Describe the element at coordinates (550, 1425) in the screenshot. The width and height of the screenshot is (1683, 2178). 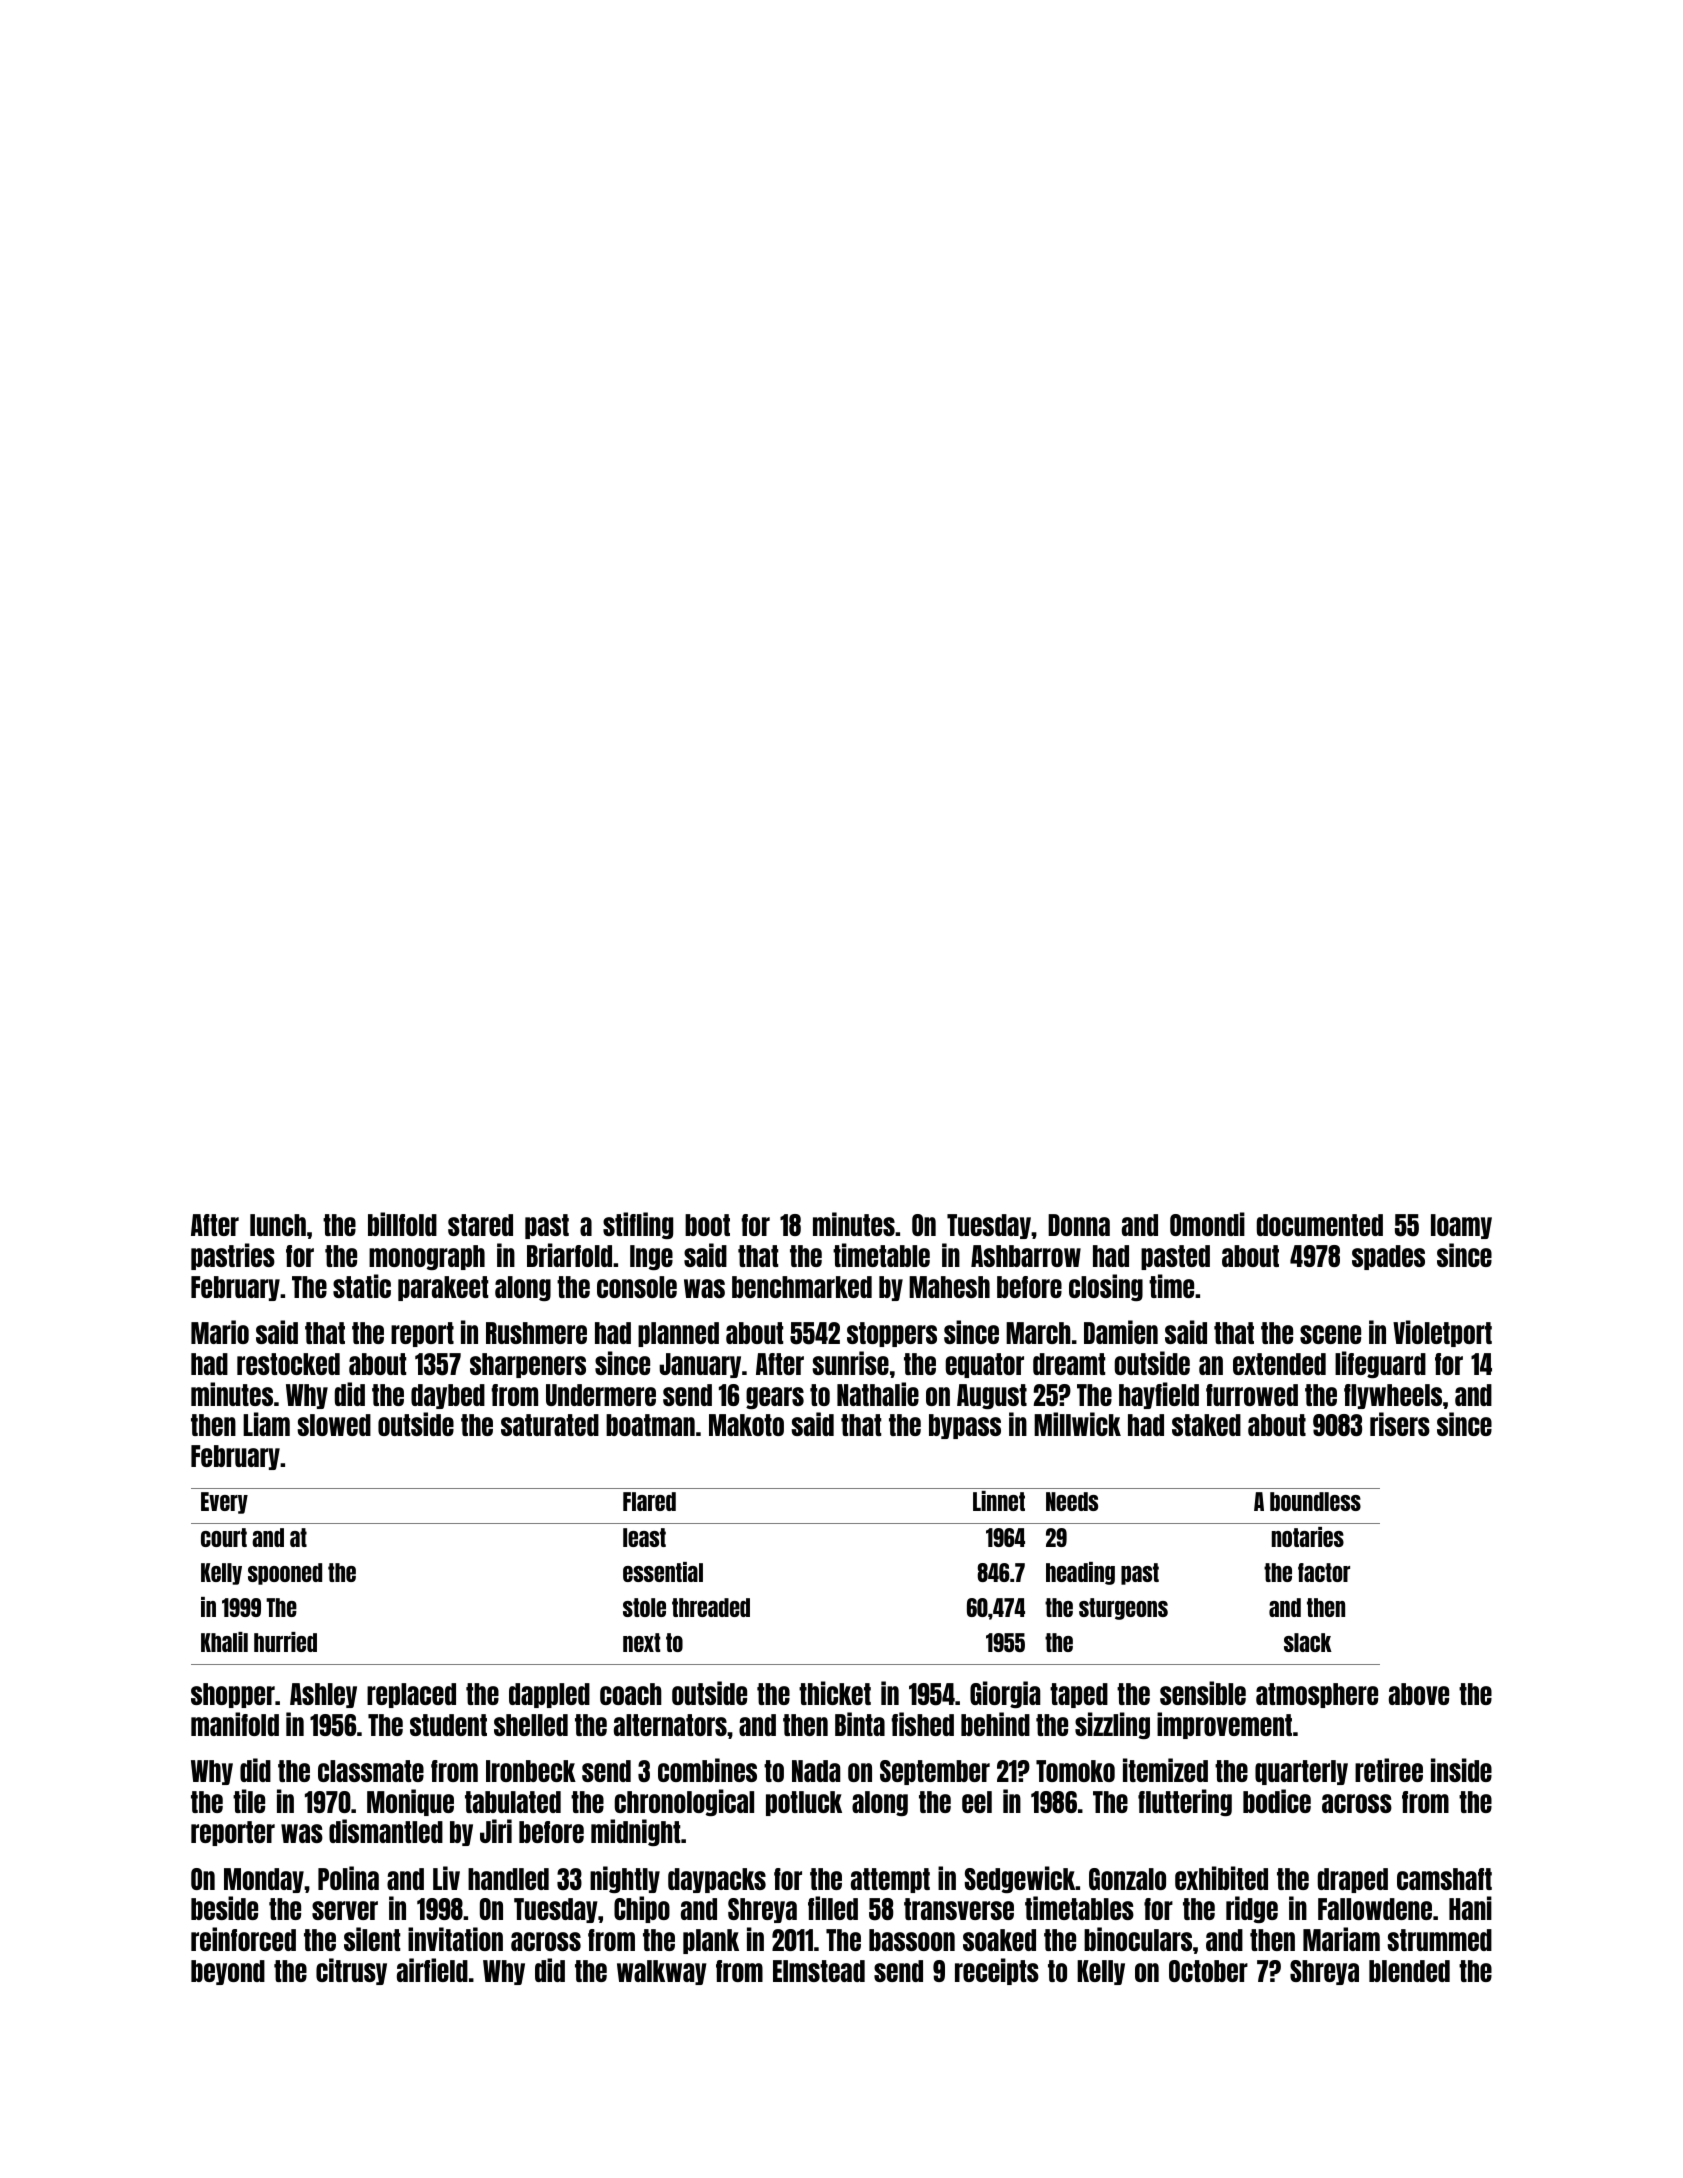
I see `saturated` at that location.
